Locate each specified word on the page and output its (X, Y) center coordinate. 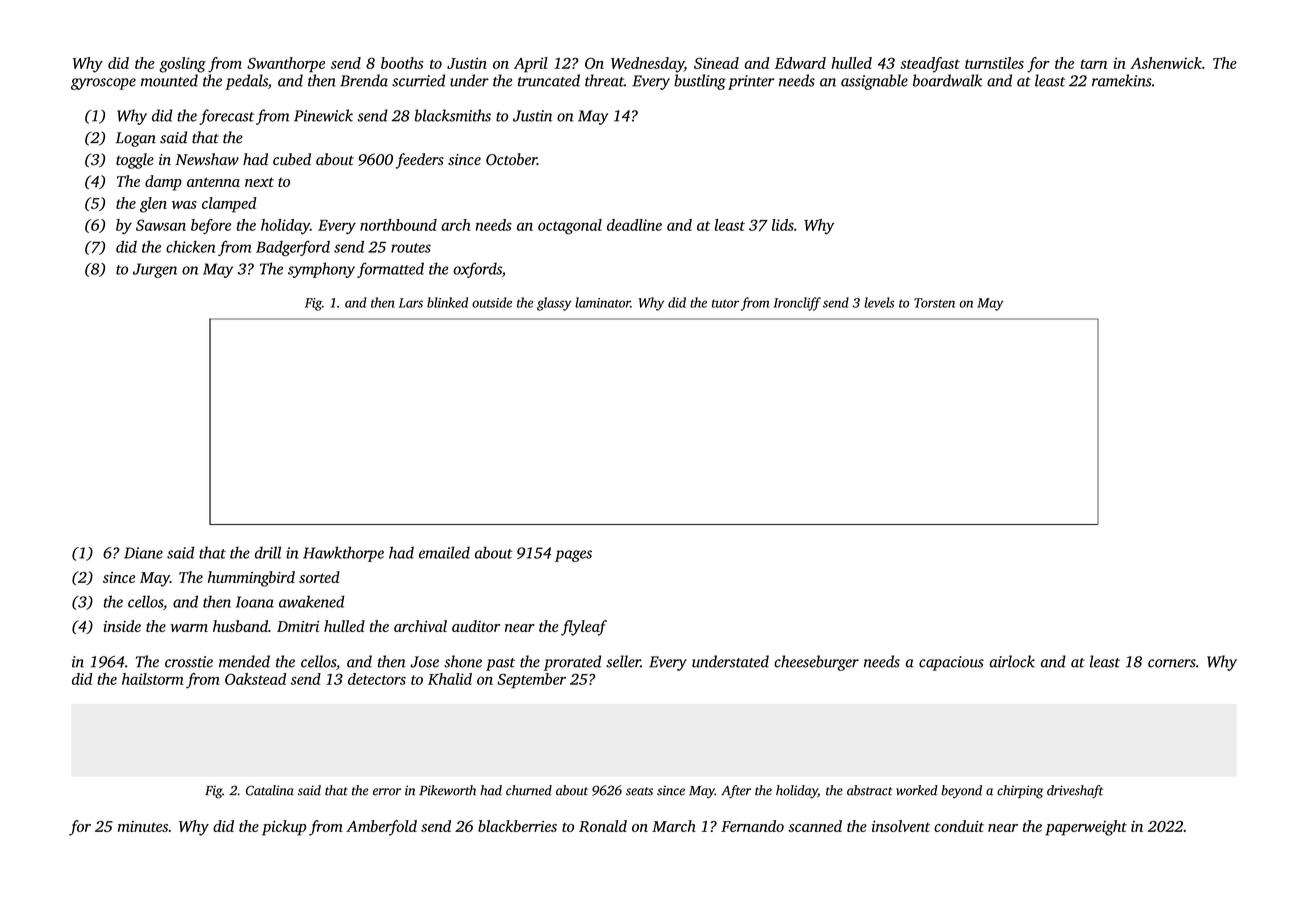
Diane (143, 553)
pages (573, 556)
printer (751, 82)
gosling (182, 65)
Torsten (934, 303)
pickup (284, 828)
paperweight (1086, 828)
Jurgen (155, 270)
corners (1172, 663)
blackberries (517, 826)
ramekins (1122, 80)
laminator (602, 302)
